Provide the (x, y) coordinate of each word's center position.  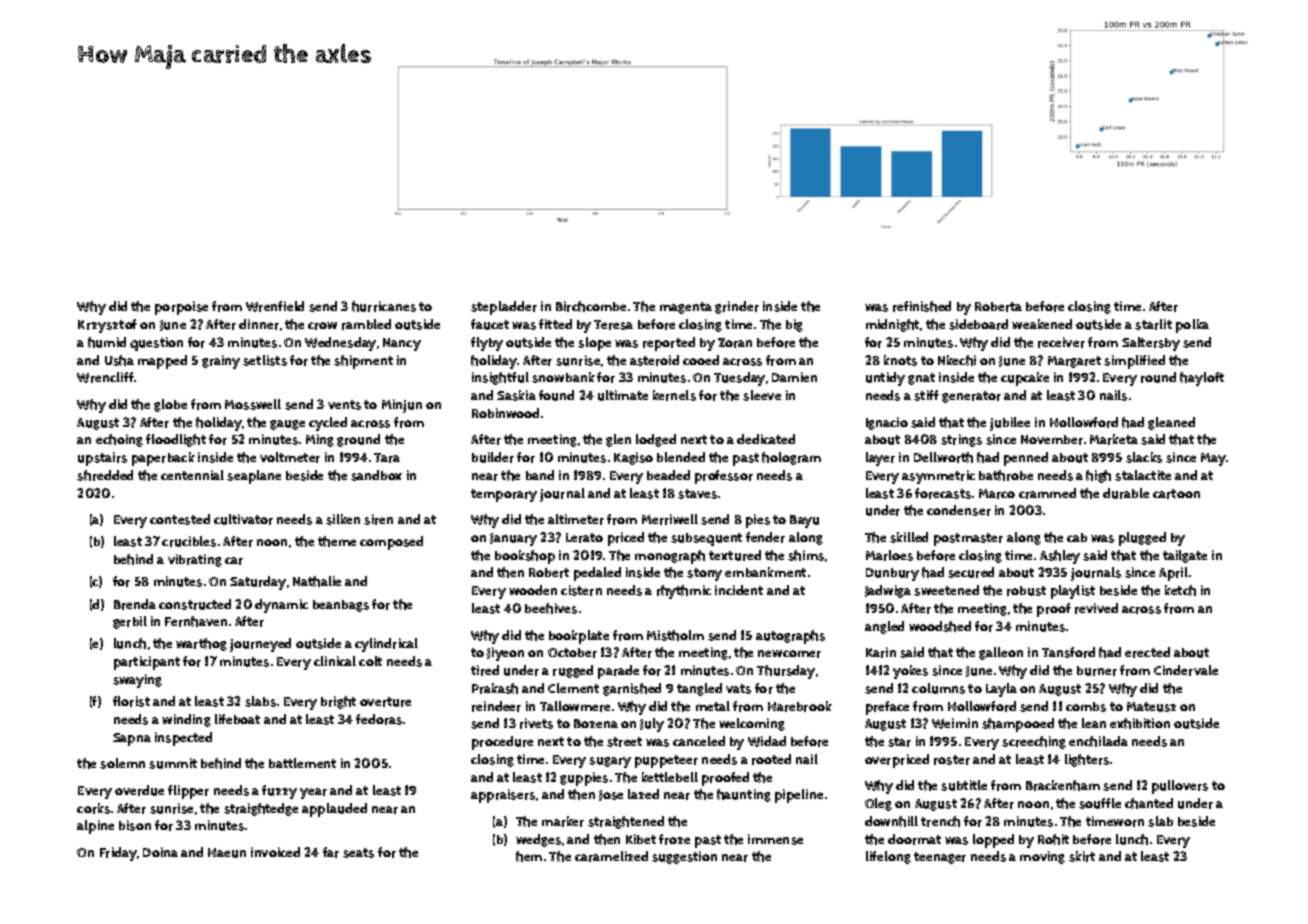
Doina (160, 852)
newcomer (789, 654)
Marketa (1114, 439)
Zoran (735, 343)
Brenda (135, 604)
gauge (287, 425)
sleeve (762, 395)
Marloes (889, 555)
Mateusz (1151, 707)
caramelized (611, 856)
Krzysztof (107, 326)
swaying (137, 681)
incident (739, 590)
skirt (1082, 856)
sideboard (978, 324)
